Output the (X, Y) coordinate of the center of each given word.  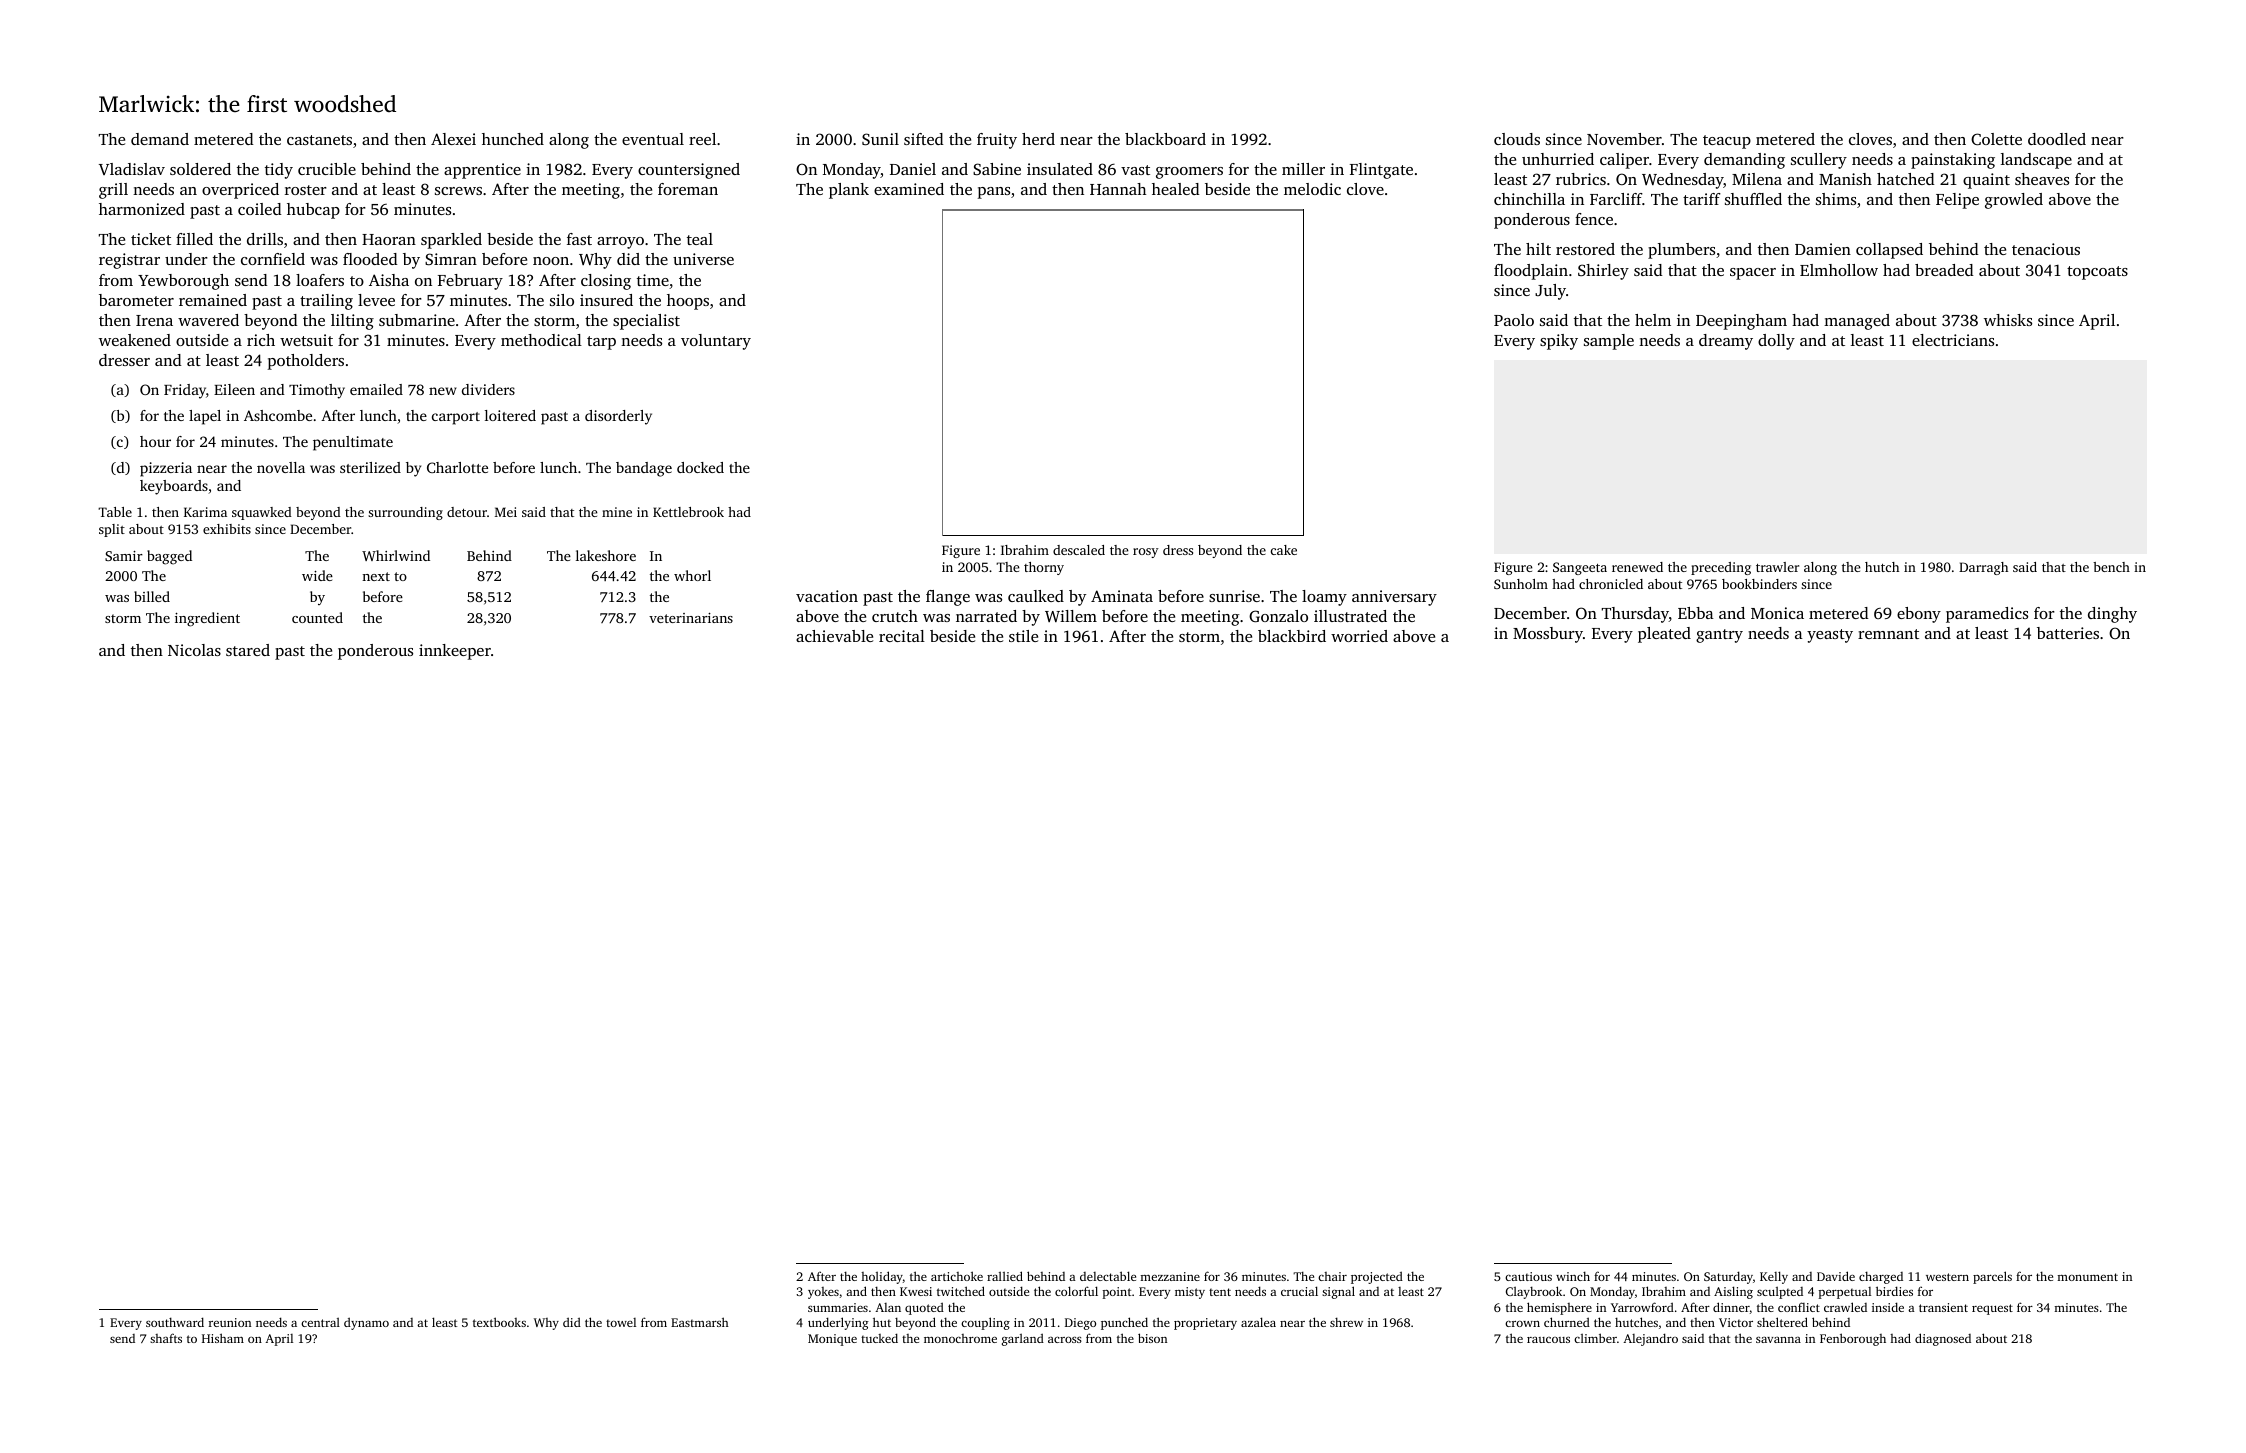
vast (1135, 170)
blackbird (1292, 636)
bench (2111, 567)
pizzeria (166, 469)
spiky (1559, 342)
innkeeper (455, 652)
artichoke (957, 1276)
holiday (882, 1277)
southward (175, 1322)
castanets (319, 140)
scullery (1819, 161)
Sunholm (1521, 584)
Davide (1836, 1276)
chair (1332, 1276)
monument (2088, 1277)
